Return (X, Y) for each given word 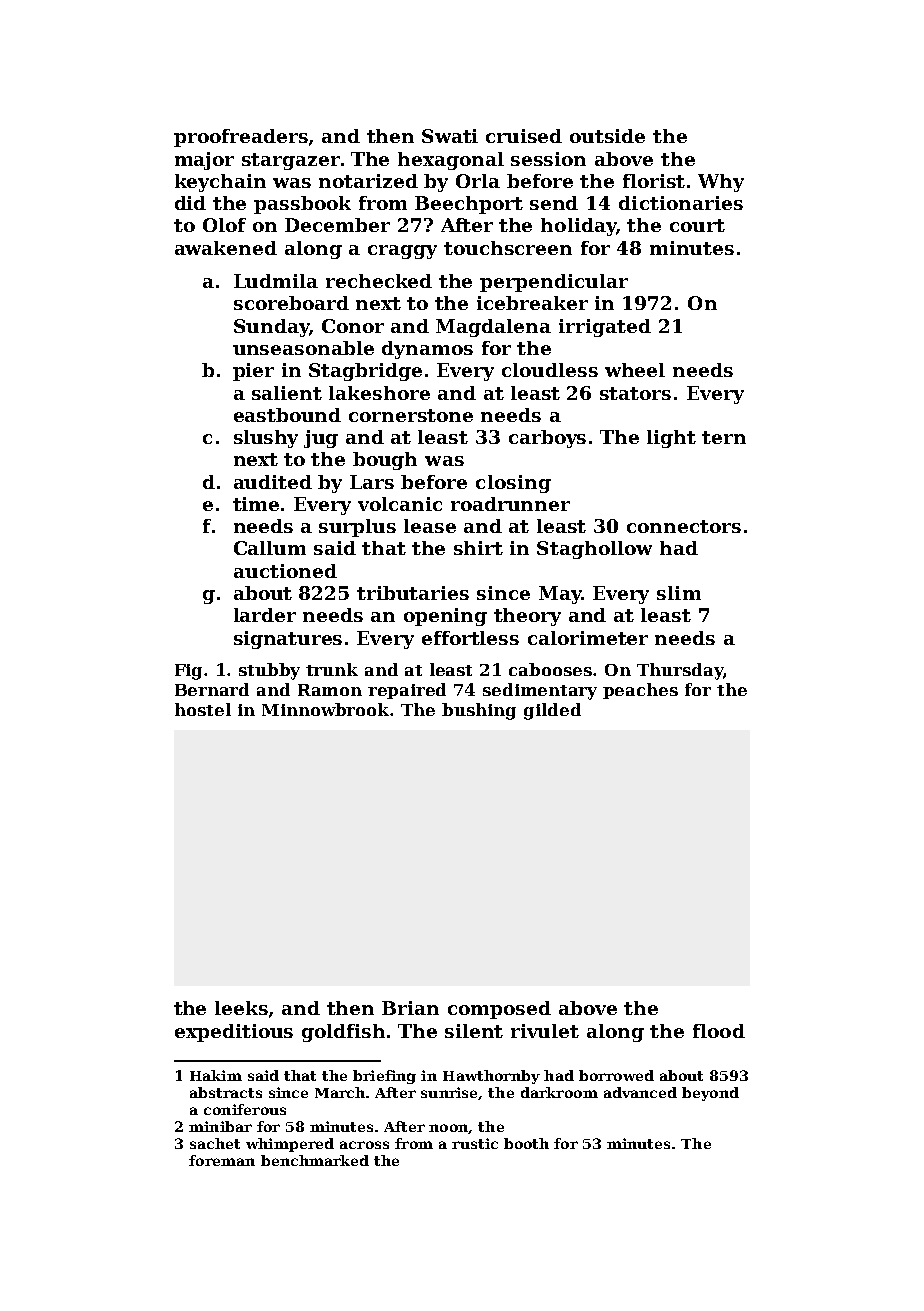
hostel (203, 709)
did (190, 203)
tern (724, 437)
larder (265, 615)
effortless (470, 638)
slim (679, 593)
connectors (684, 526)
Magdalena (493, 328)
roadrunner (510, 504)
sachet (215, 1143)
